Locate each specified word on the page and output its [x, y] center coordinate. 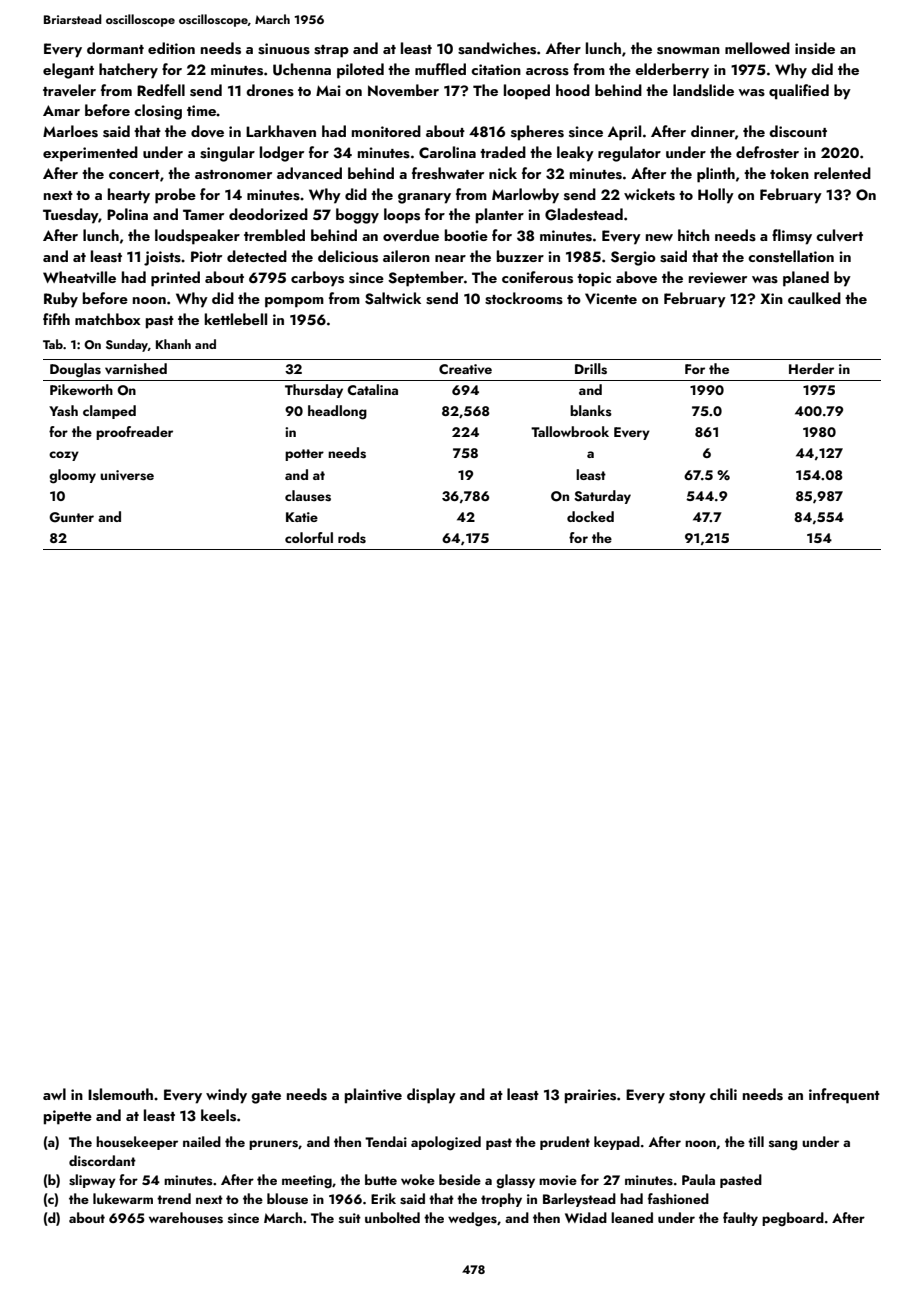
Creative [465, 369]
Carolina [447, 152]
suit [350, 1218]
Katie [302, 517]
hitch [694, 235]
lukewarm [123, 1198]
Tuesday [71, 216]
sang [783, 1145]
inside [815, 48]
